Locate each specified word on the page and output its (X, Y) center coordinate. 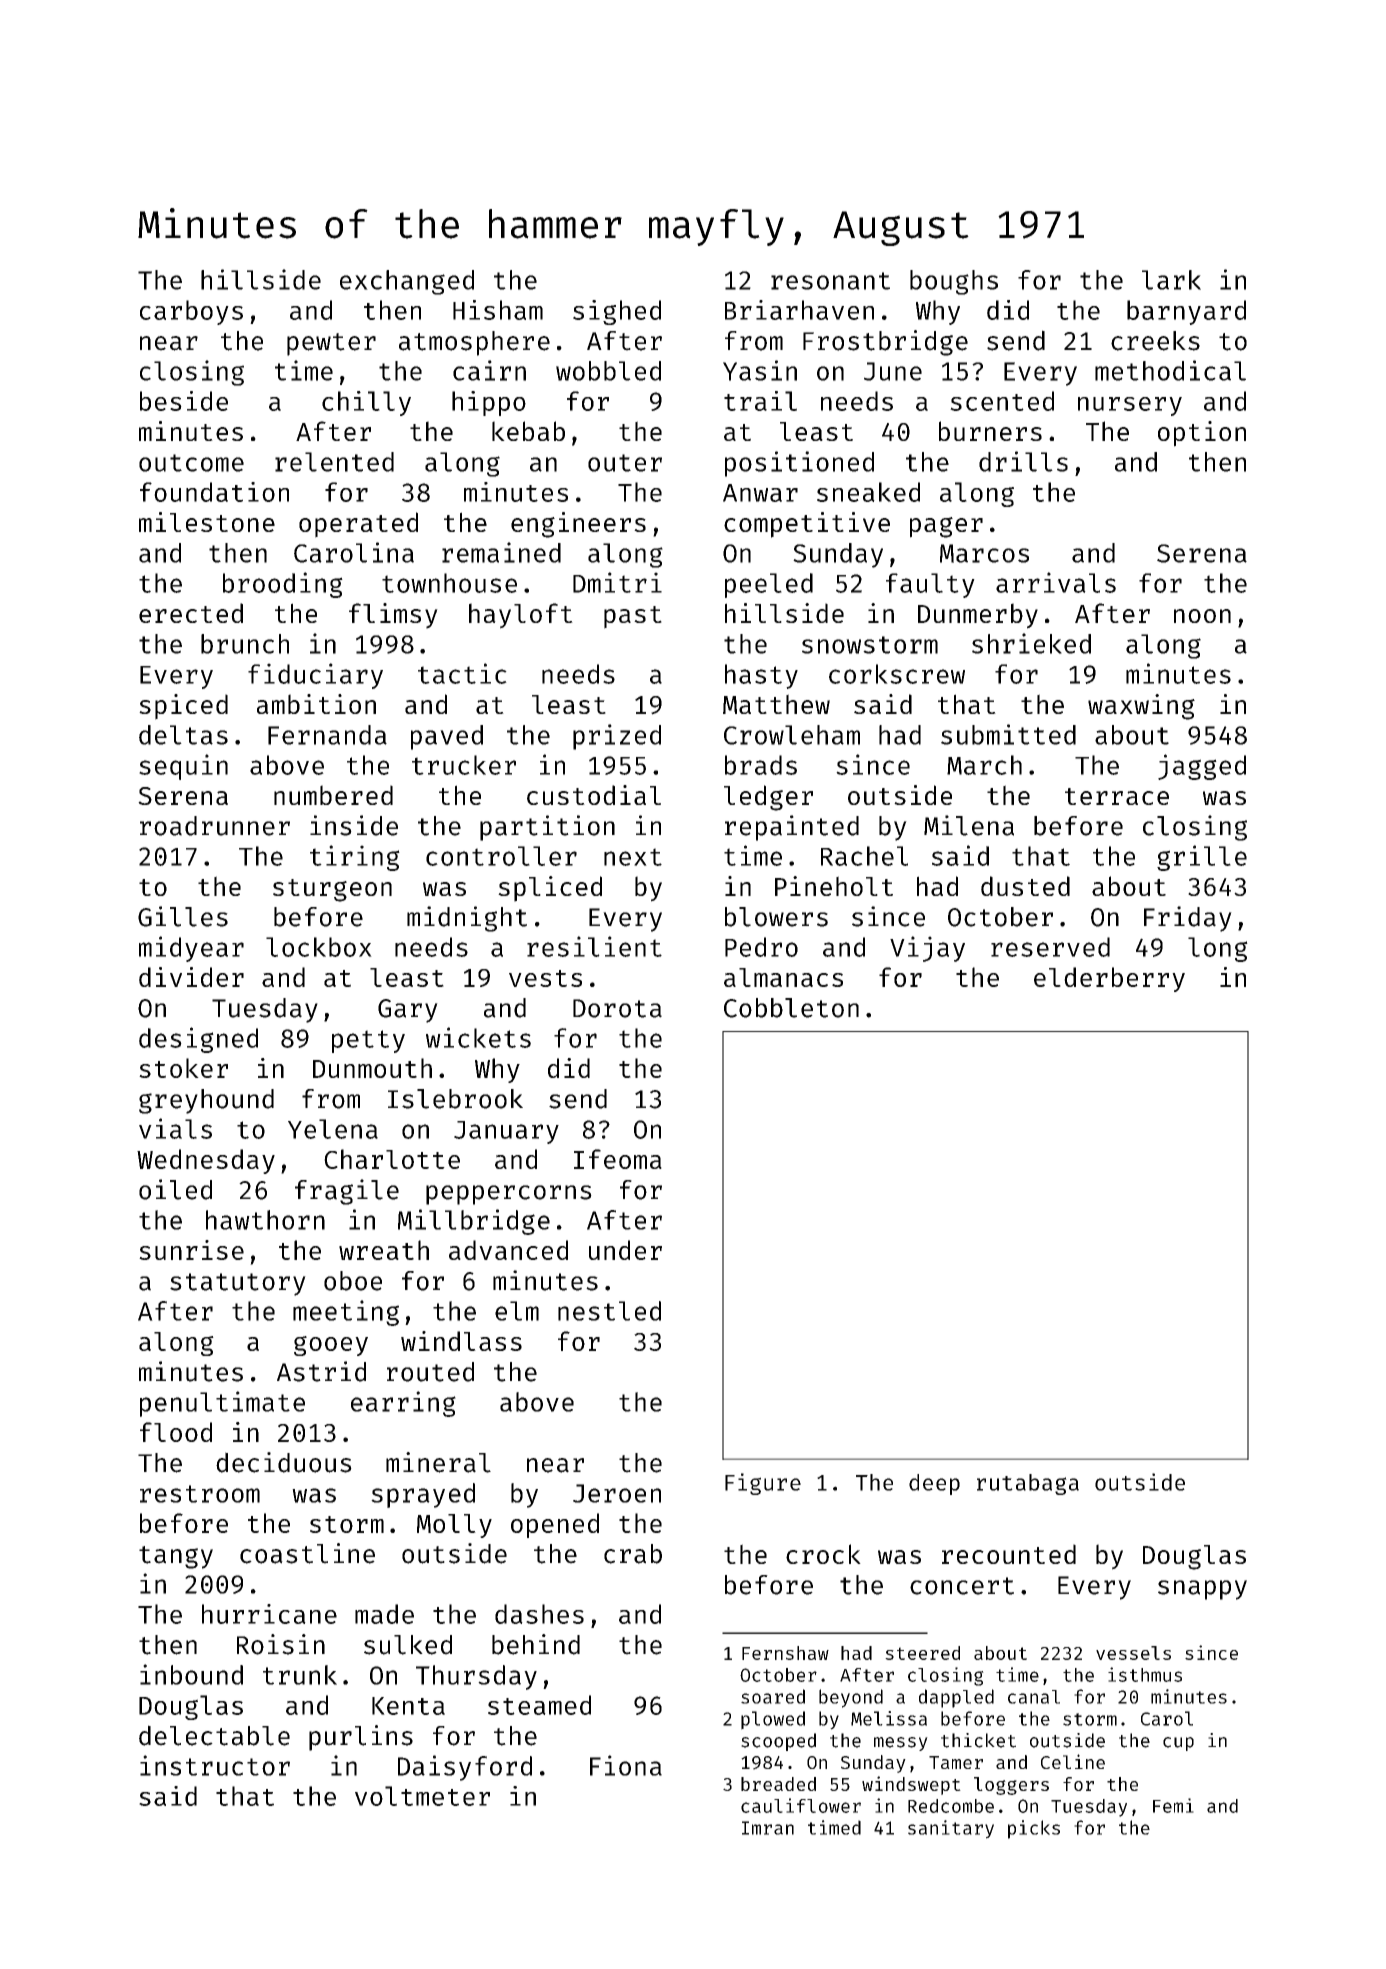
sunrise (191, 1250)
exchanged (407, 282)
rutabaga (1028, 1484)
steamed (539, 1705)
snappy (1202, 1590)
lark (1171, 280)
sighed (617, 312)
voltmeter (422, 1796)
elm (517, 1311)
